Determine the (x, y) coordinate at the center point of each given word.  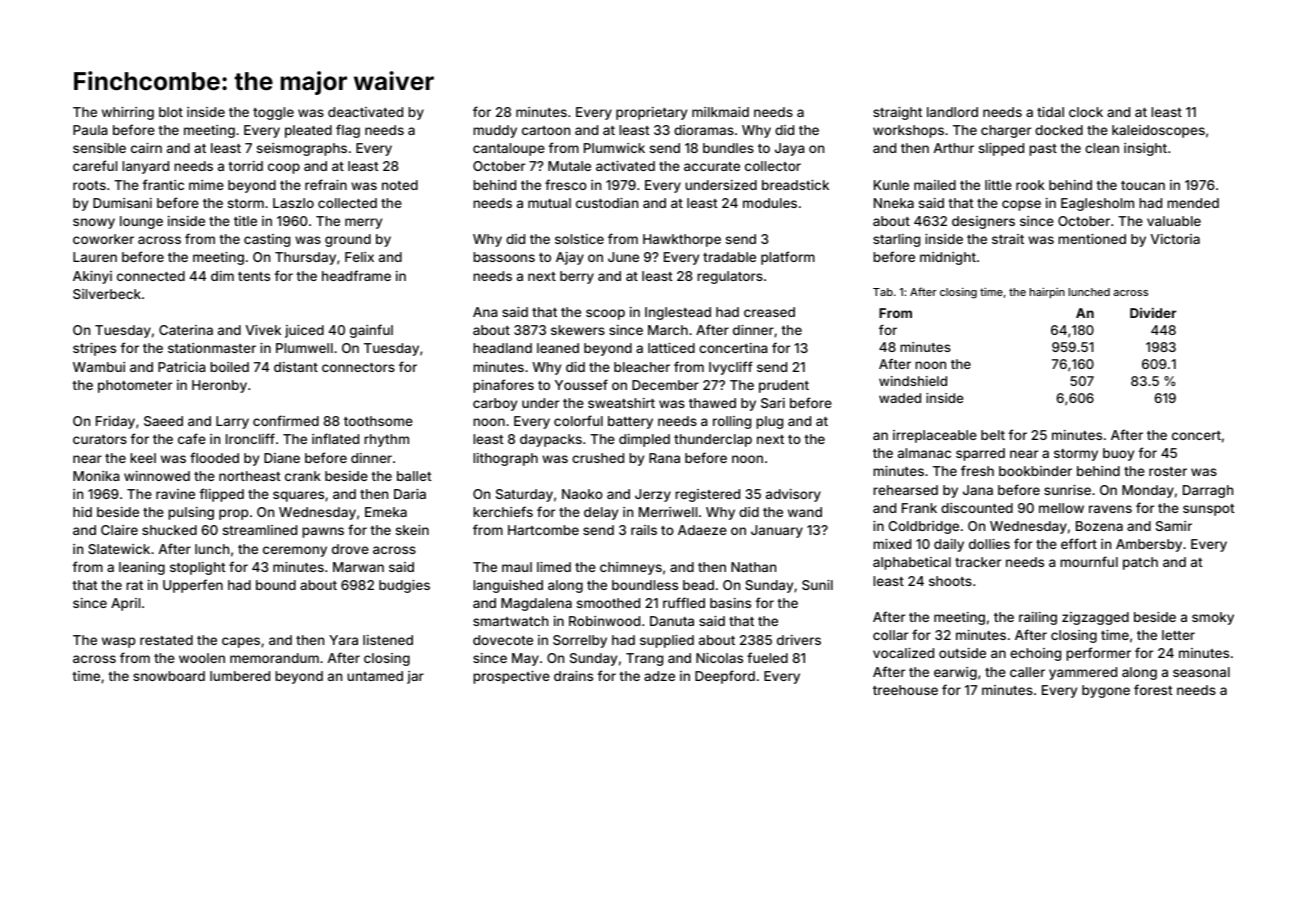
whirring (128, 113)
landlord (952, 112)
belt (993, 435)
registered (707, 495)
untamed (375, 676)
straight (897, 113)
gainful (371, 331)
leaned (558, 348)
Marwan (358, 567)
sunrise (1067, 490)
